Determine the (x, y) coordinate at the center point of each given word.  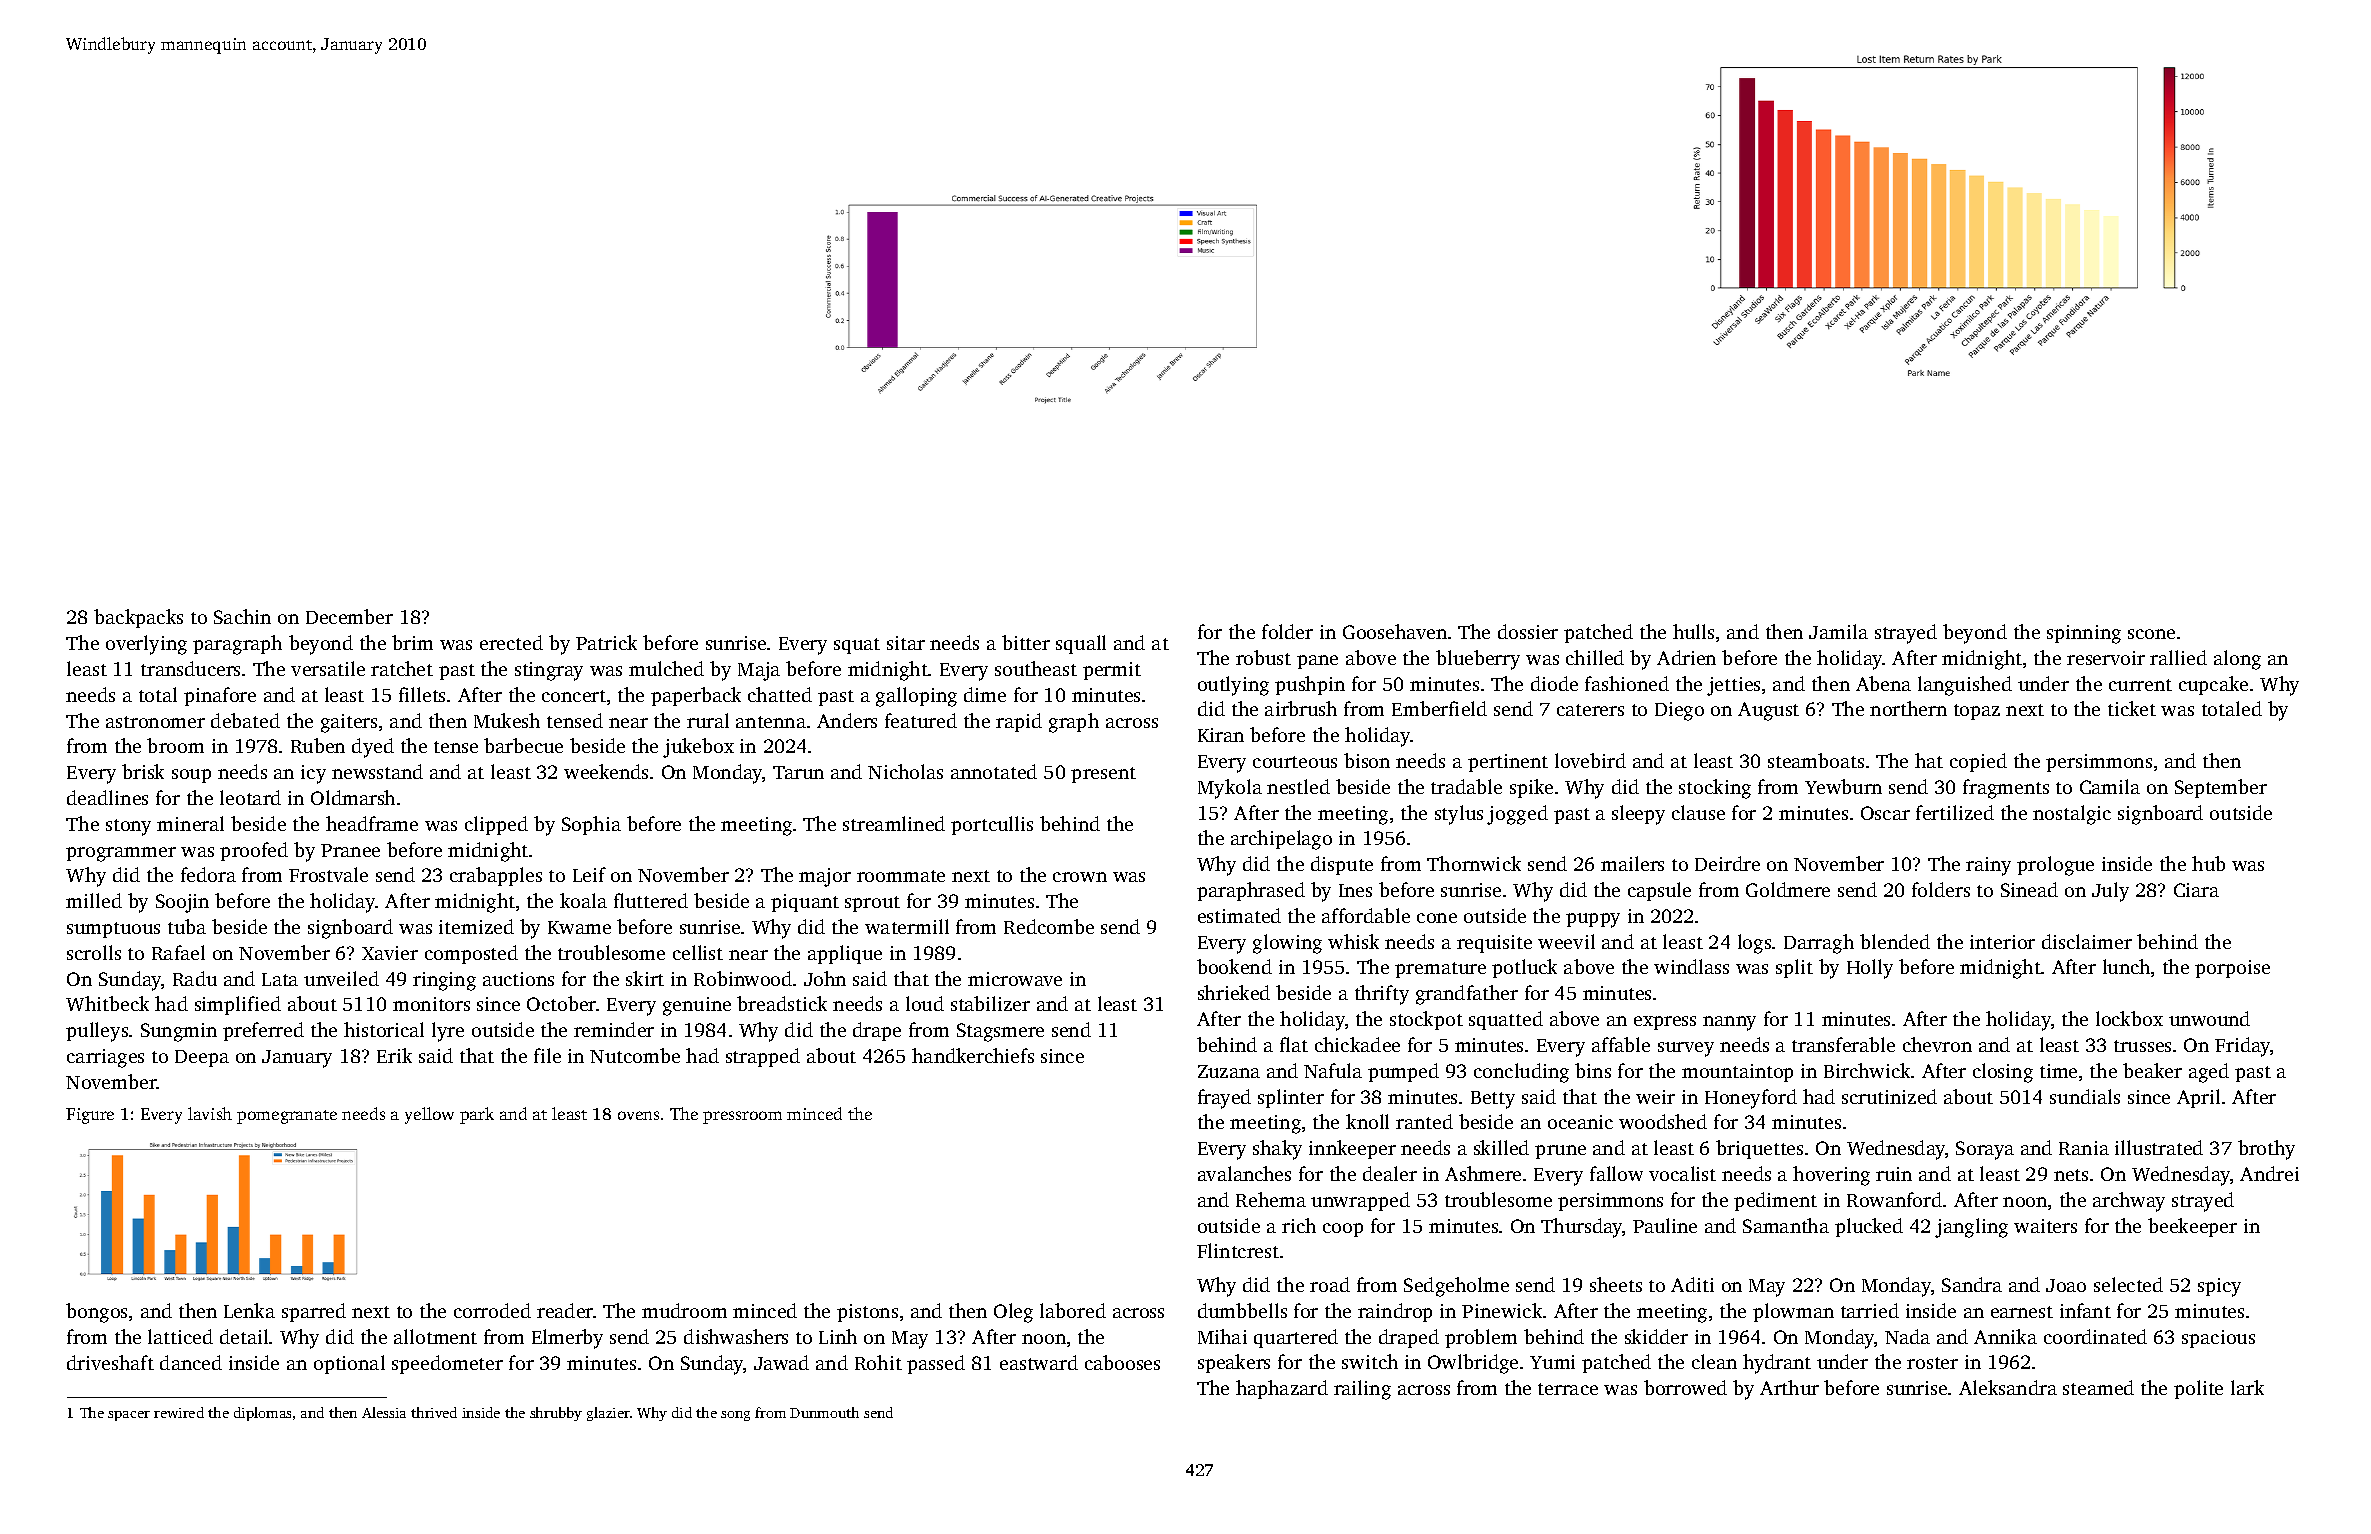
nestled (1298, 786)
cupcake (2213, 685)
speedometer (447, 1364)
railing (1362, 1390)
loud (925, 1003)
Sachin (242, 616)
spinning (2084, 634)
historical (384, 1029)
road (1330, 1284)
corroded (492, 1310)
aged (2209, 1073)
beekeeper (2192, 1227)
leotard (250, 797)
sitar (906, 643)
